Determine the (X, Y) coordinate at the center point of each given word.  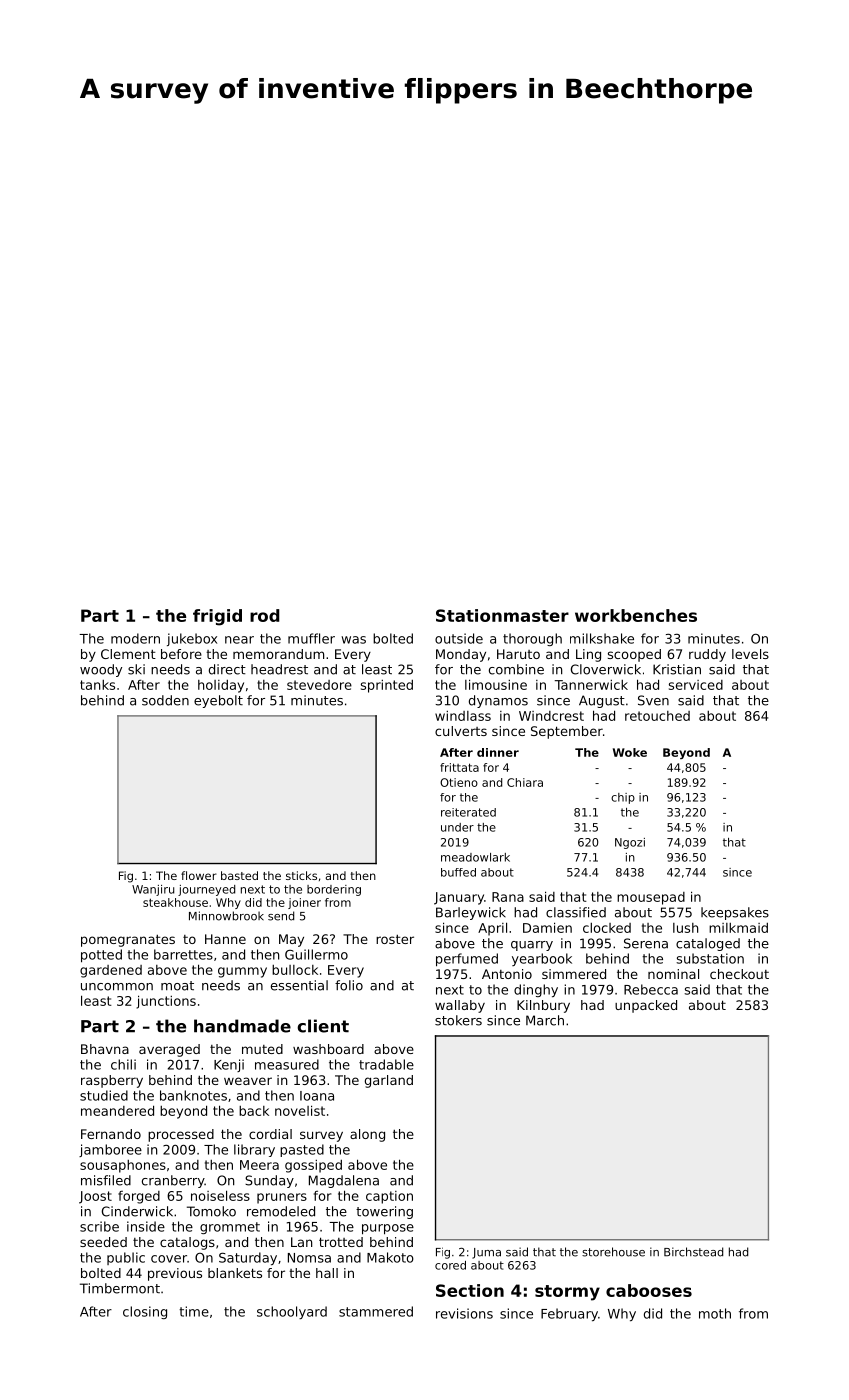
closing (145, 1312)
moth (715, 1313)
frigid (217, 617)
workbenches (636, 615)
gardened (111, 971)
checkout (739, 974)
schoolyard (292, 1312)
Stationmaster (502, 615)
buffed (458, 872)
